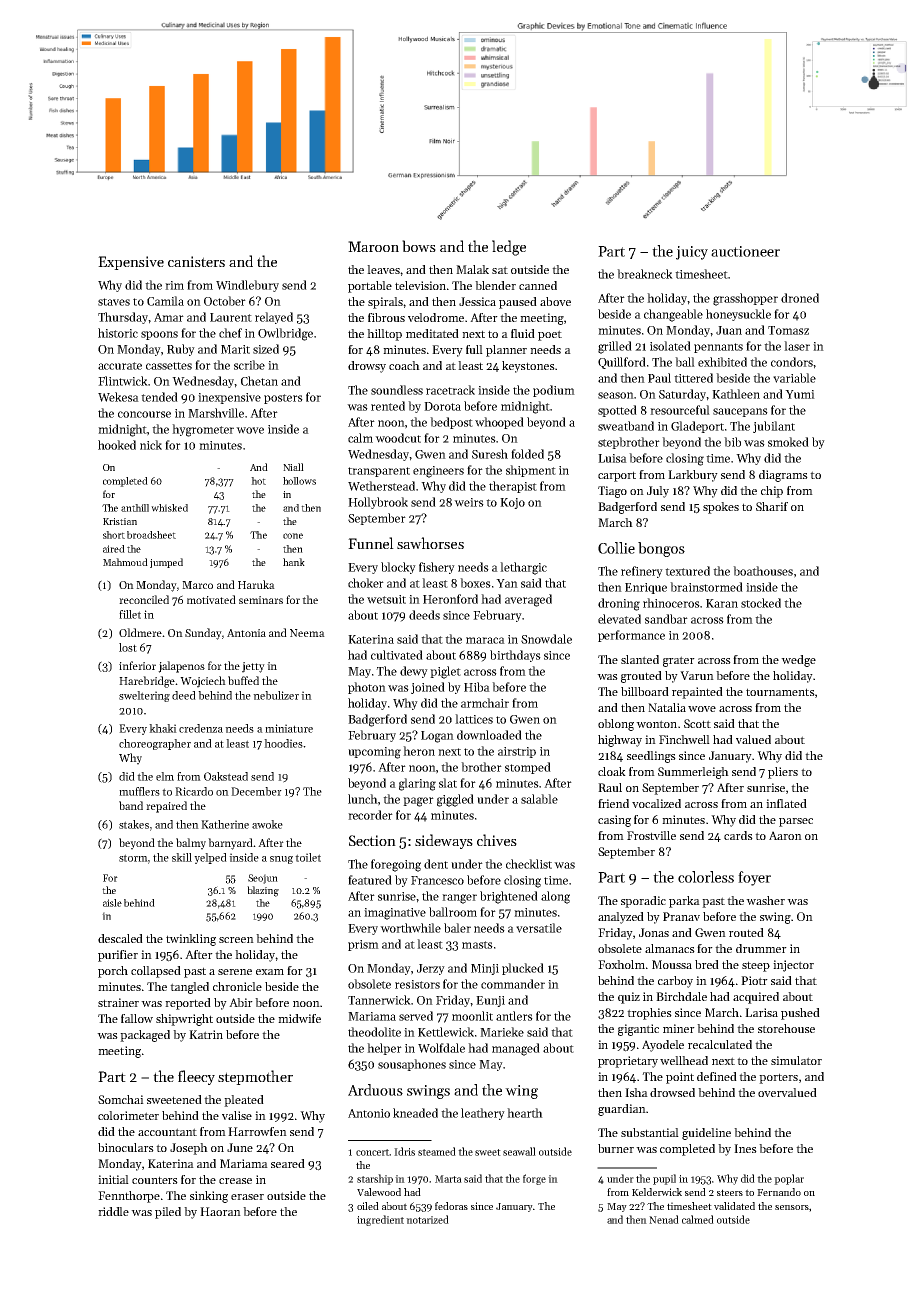  I want to click on managed, so click(516, 1049).
